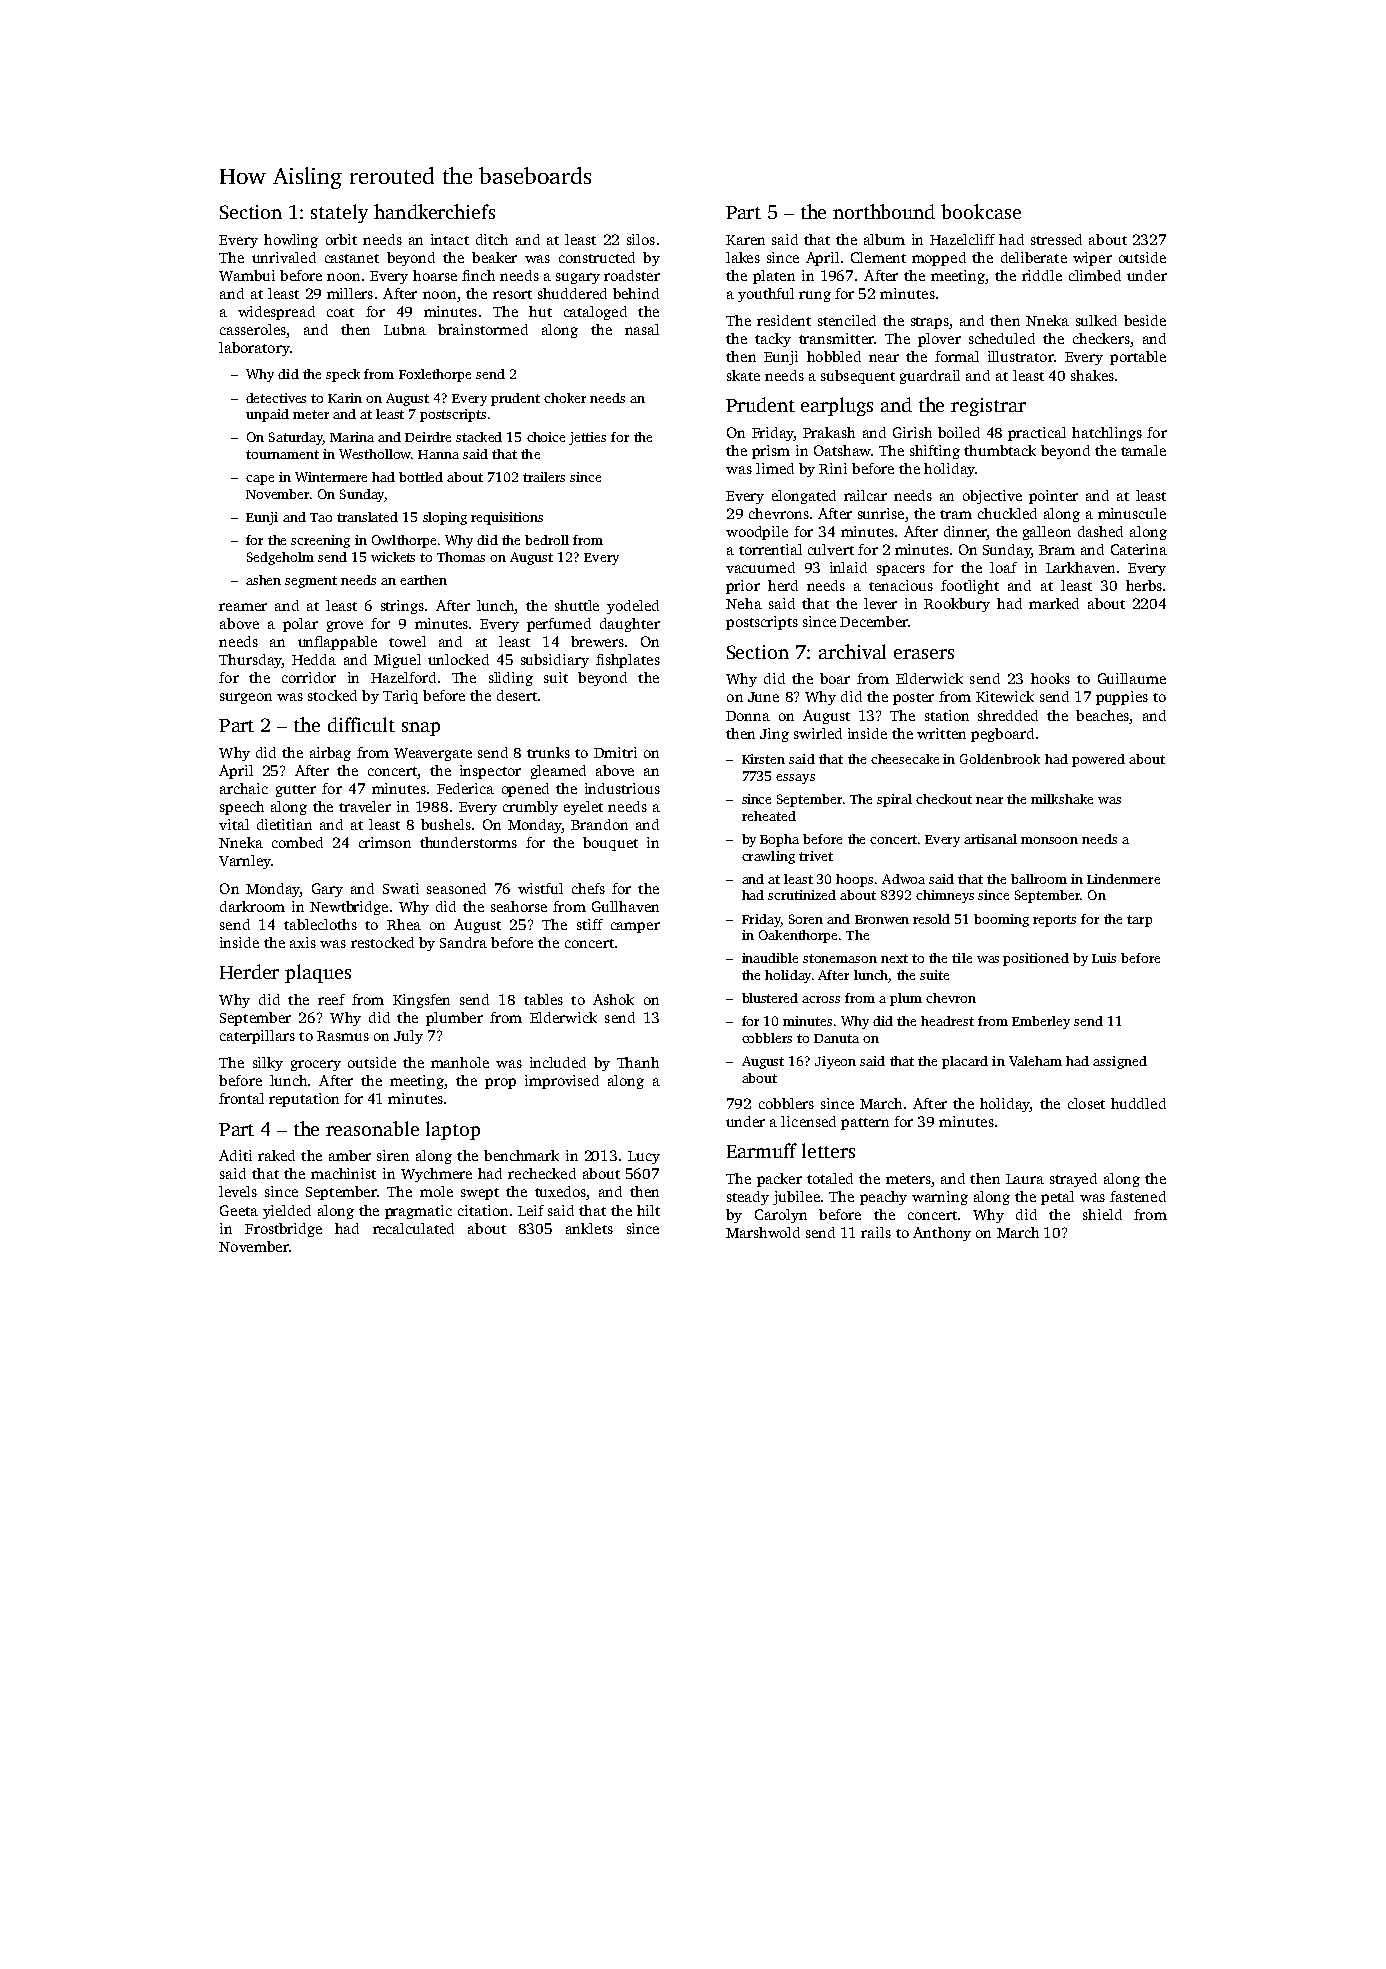 The height and width of the screenshot is (1969, 1386). Describe the element at coordinates (644, 1157) in the screenshot. I see `Lucy` at that location.
